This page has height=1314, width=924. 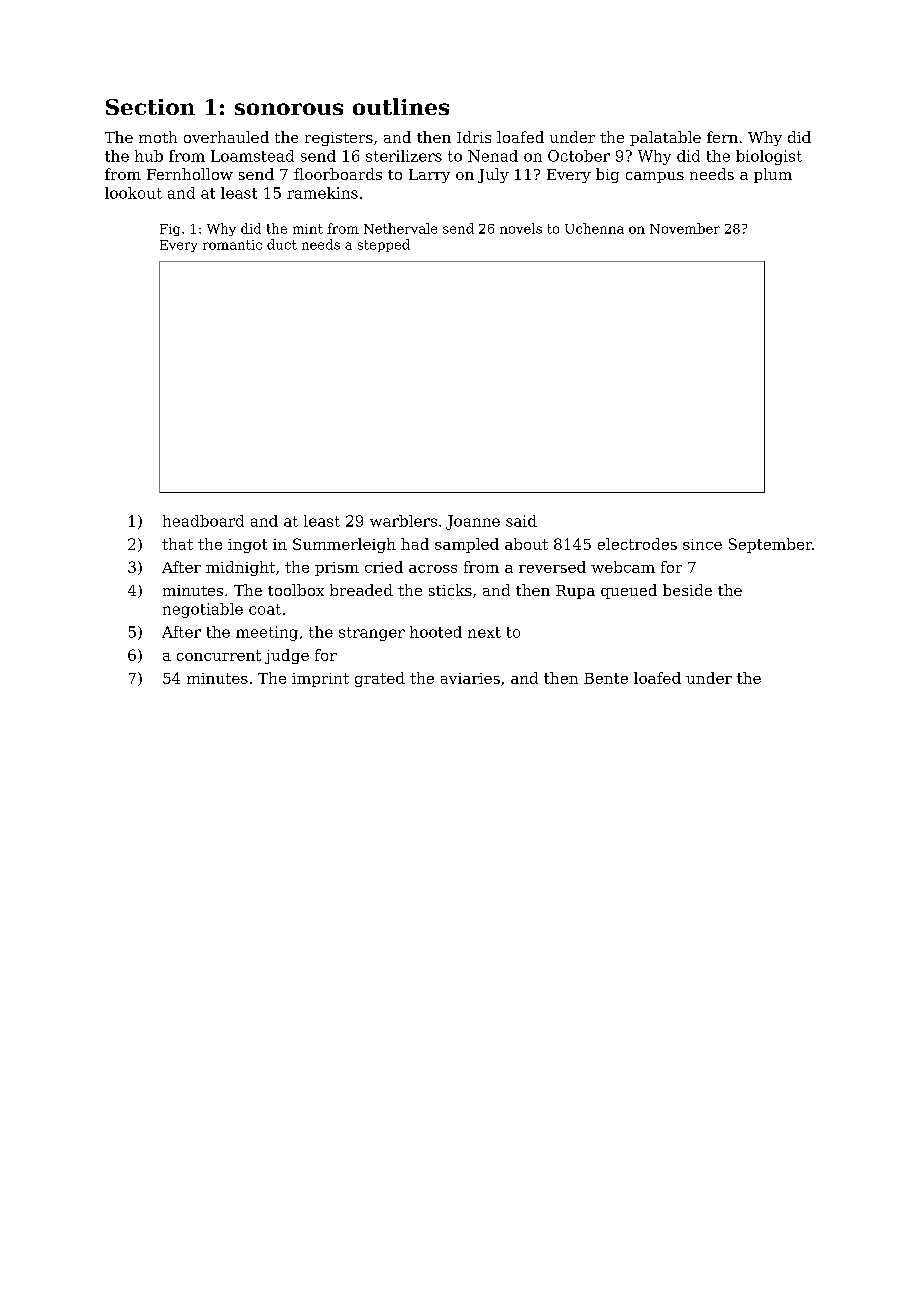 What do you see at coordinates (320, 680) in the page?
I see `imprint` at bounding box center [320, 680].
